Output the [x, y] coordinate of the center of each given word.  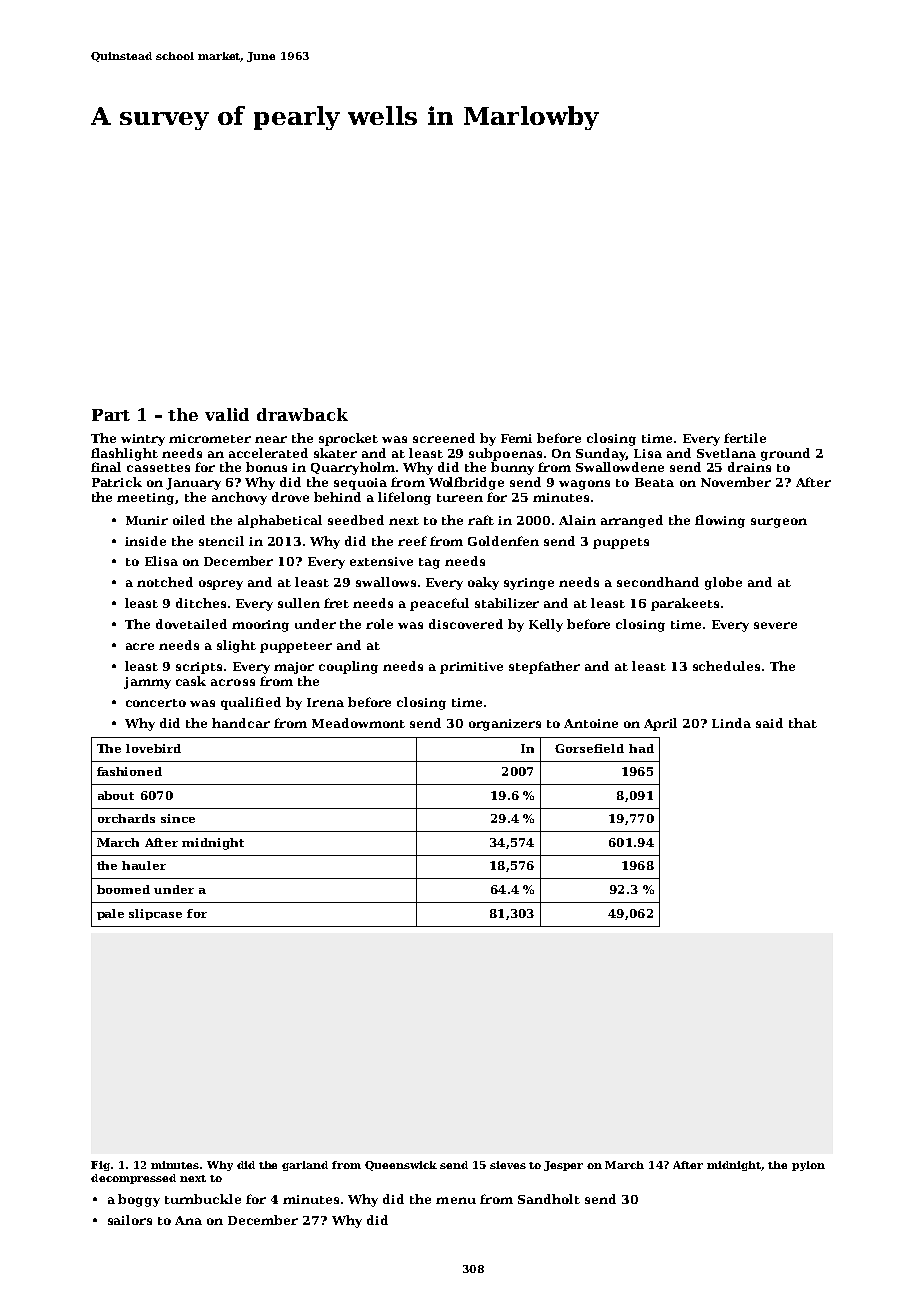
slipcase [155, 914]
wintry [143, 440]
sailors [130, 1220]
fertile [745, 438]
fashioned [129, 771]
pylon [808, 1166]
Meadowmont [358, 723]
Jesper [563, 1166]
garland [305, 1166]
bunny [512, 468]
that [803, 723]
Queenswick [401, 1166]
